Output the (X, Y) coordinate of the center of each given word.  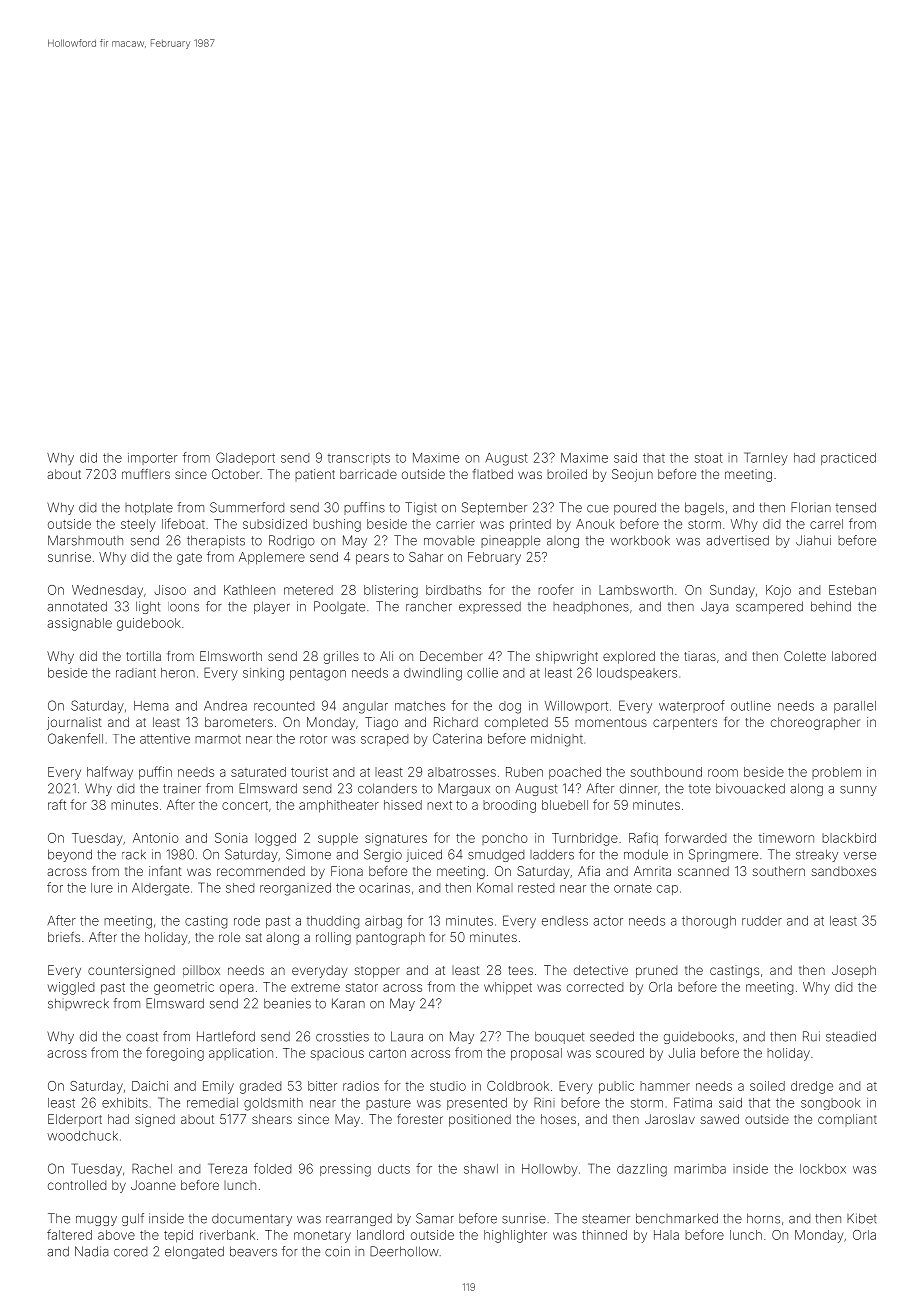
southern (779, 871)
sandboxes (844, 871)
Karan (348, 1003)
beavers (253, 1251)
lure (102, 888)
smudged (496, 855)
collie (482, 673)
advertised (737, 540)
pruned (656, 971)
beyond (70, 855)
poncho (505, 839)
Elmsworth (231, 656)
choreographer (815, 723)
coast (142, 1037)
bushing (337, 525)
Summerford (247, 507)
